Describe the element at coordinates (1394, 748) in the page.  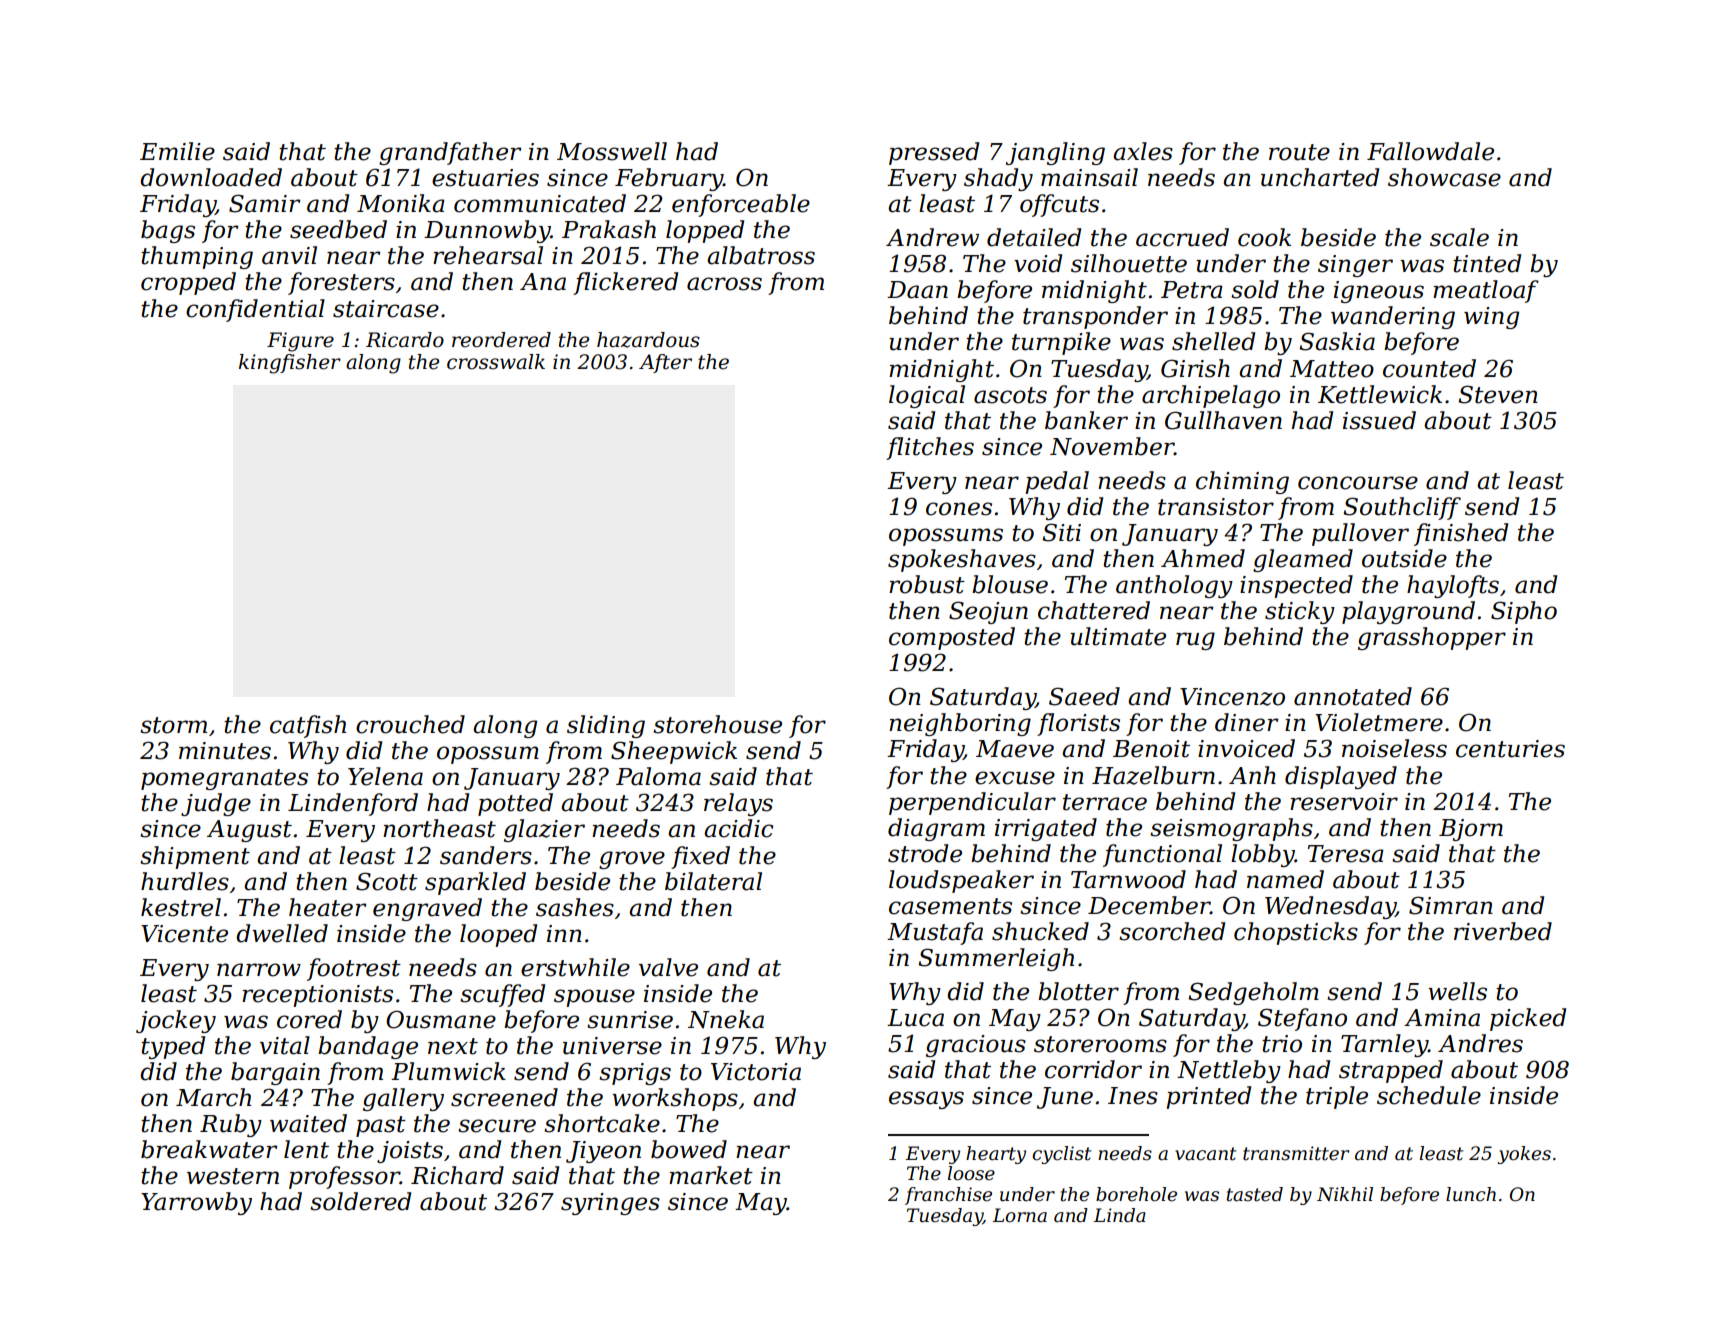
I see `noiseless` at that location.
